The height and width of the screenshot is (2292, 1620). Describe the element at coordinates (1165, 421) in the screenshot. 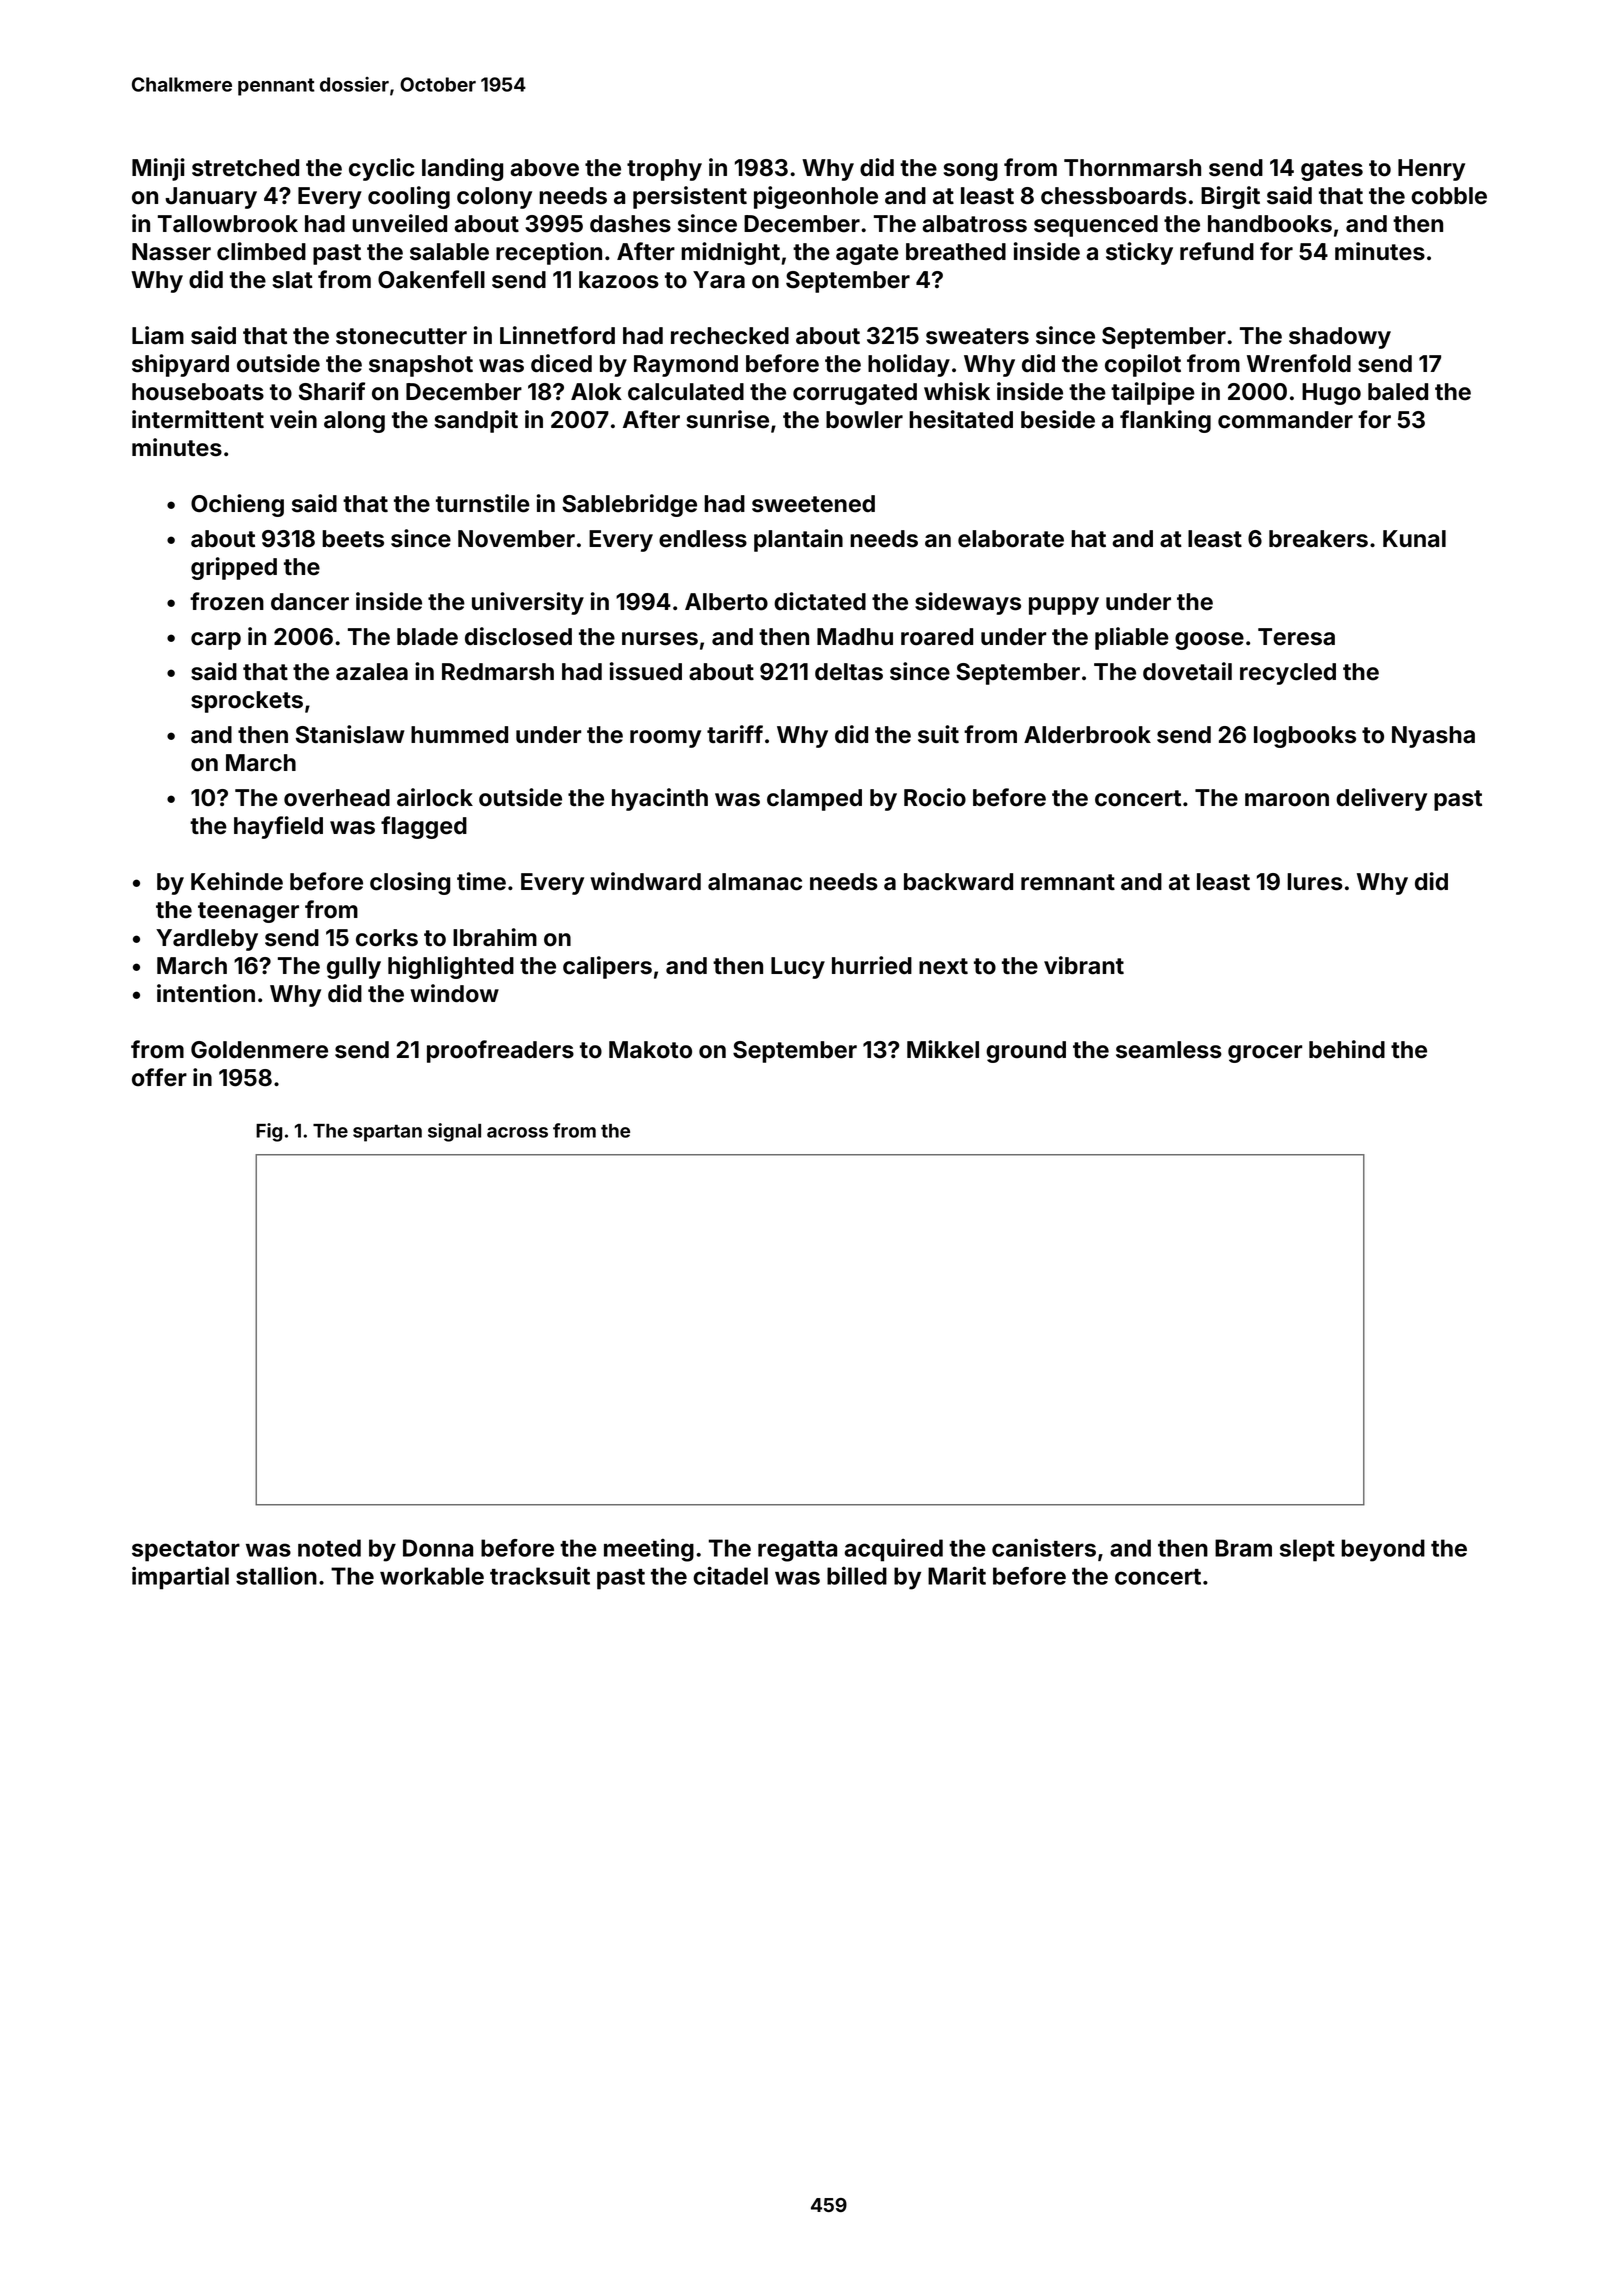

I see `flanking` at that location.
